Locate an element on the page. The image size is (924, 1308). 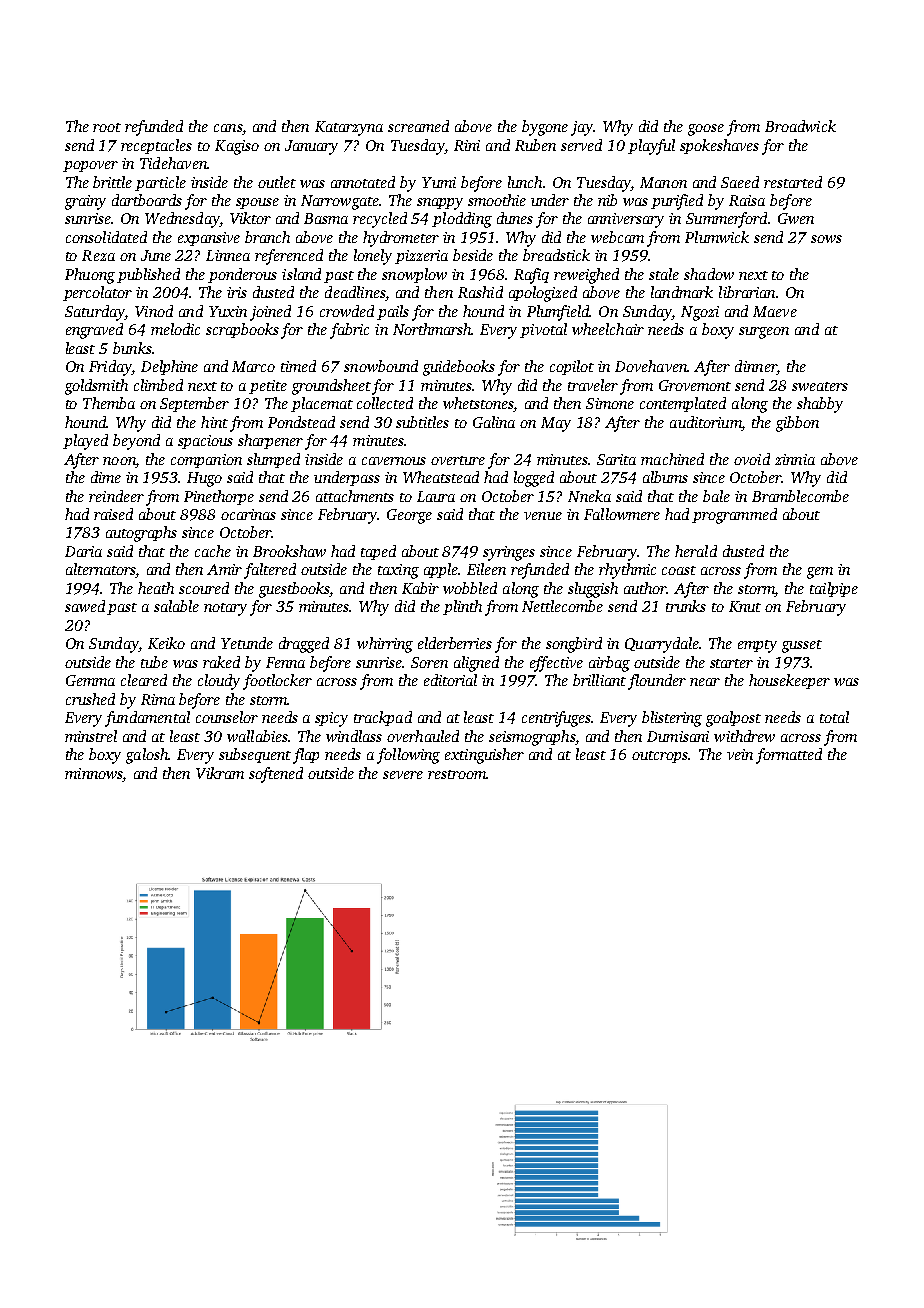
Themba is located at coordinates (109, 403).
